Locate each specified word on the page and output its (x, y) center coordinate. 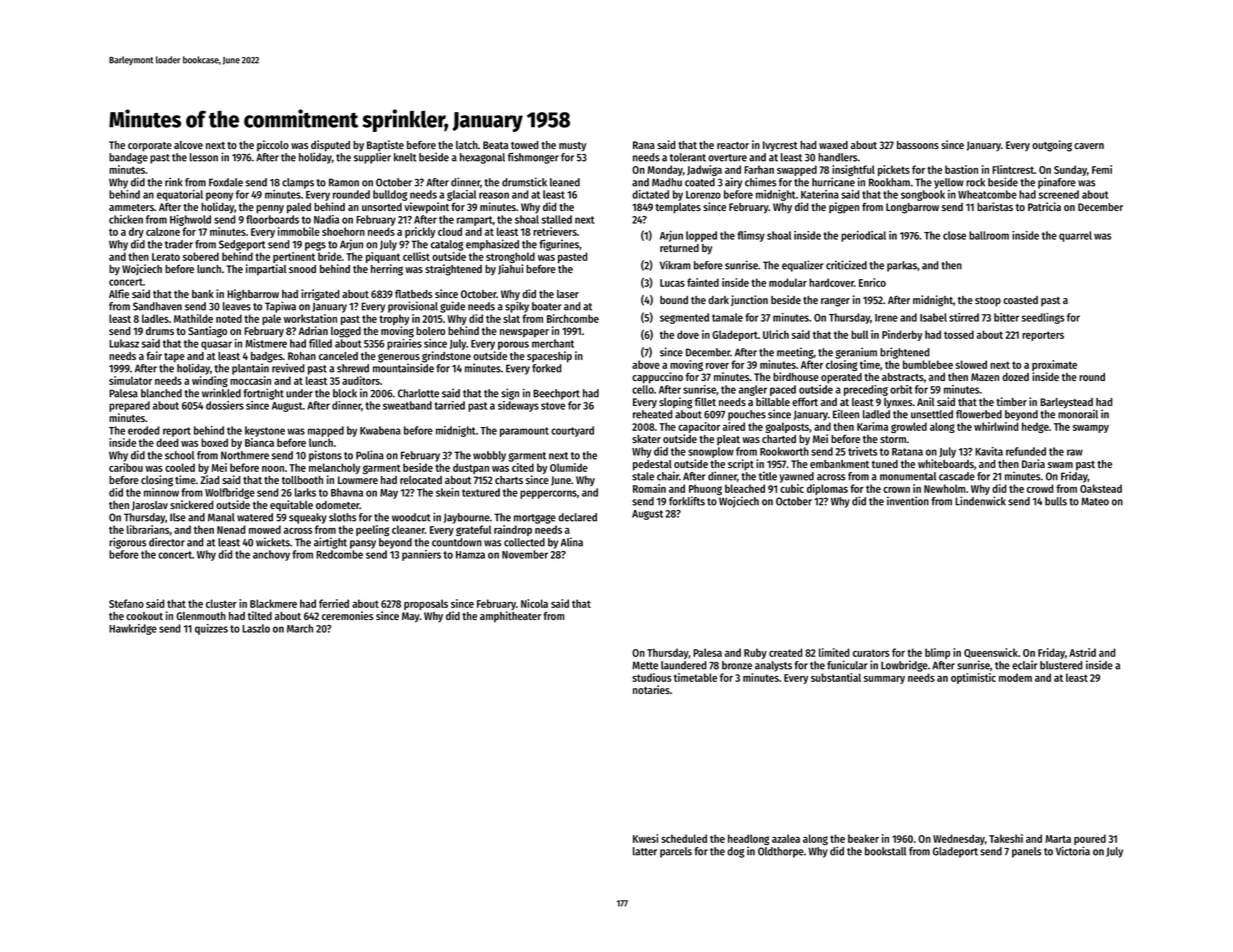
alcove (188, 145)
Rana (644, 145)
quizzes (211, 629)
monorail (1078, 414)
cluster (221, 603)
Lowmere (358, 480)
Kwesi (645, 838)
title (768, 476)
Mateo (1095, 501)
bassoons (918, 145)
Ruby (755, 653)
